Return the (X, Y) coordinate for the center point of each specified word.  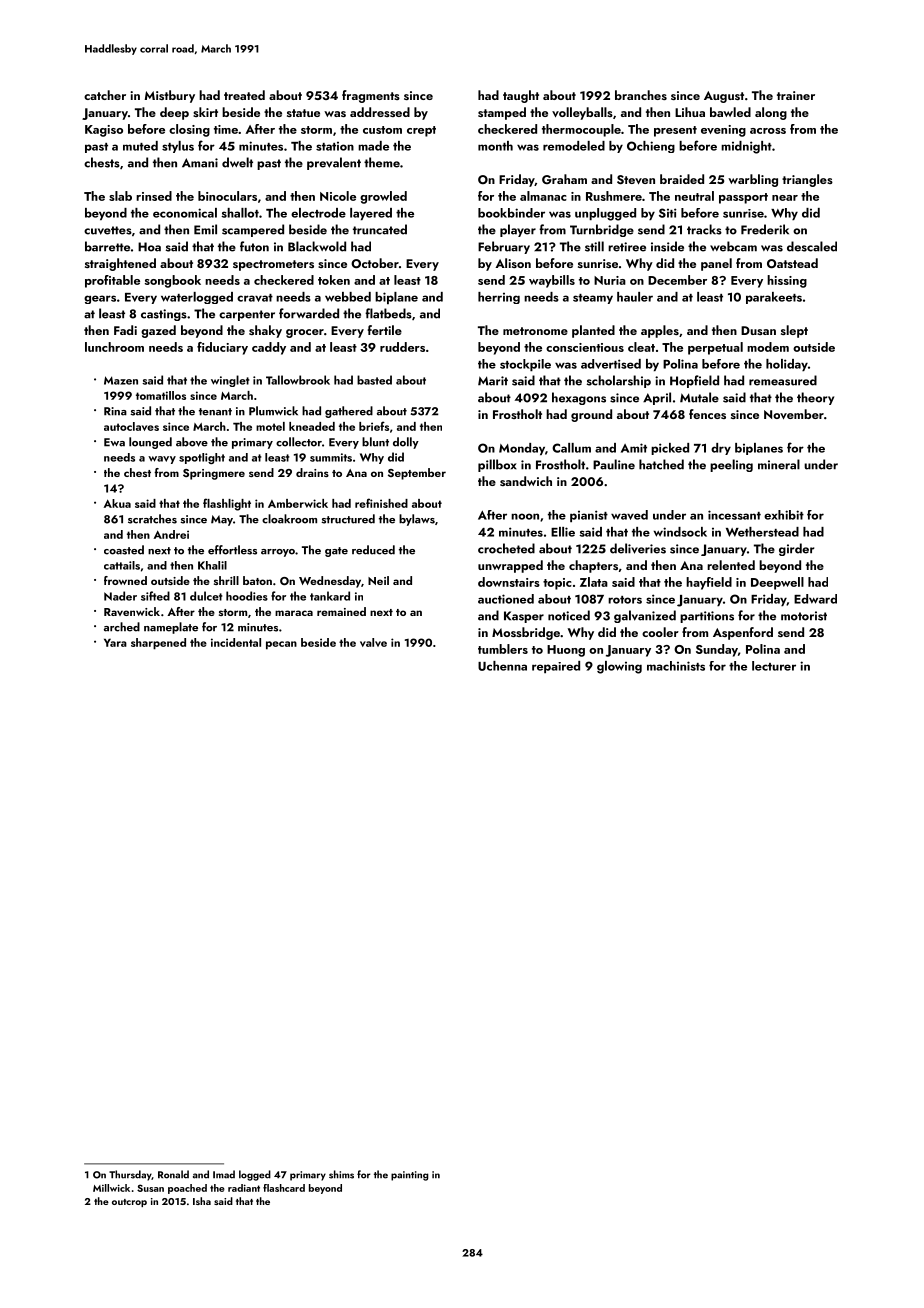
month (495, 146)
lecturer (774, 666)
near (785, 198)
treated (244, 95)
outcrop (129, 1203)
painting (410, 1176)
